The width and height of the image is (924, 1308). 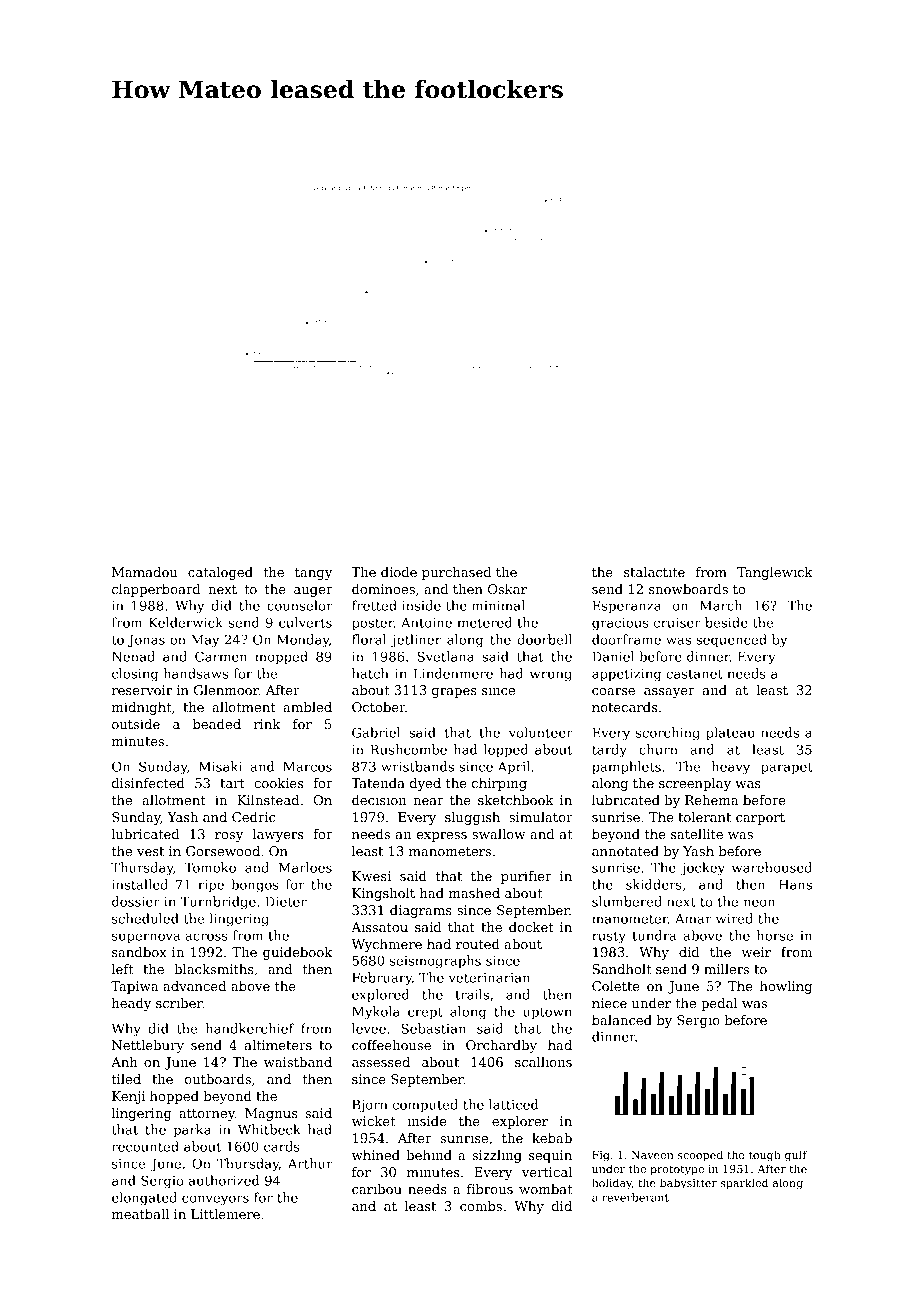 I want to click on sandbox, so click(x=139, y=952).
